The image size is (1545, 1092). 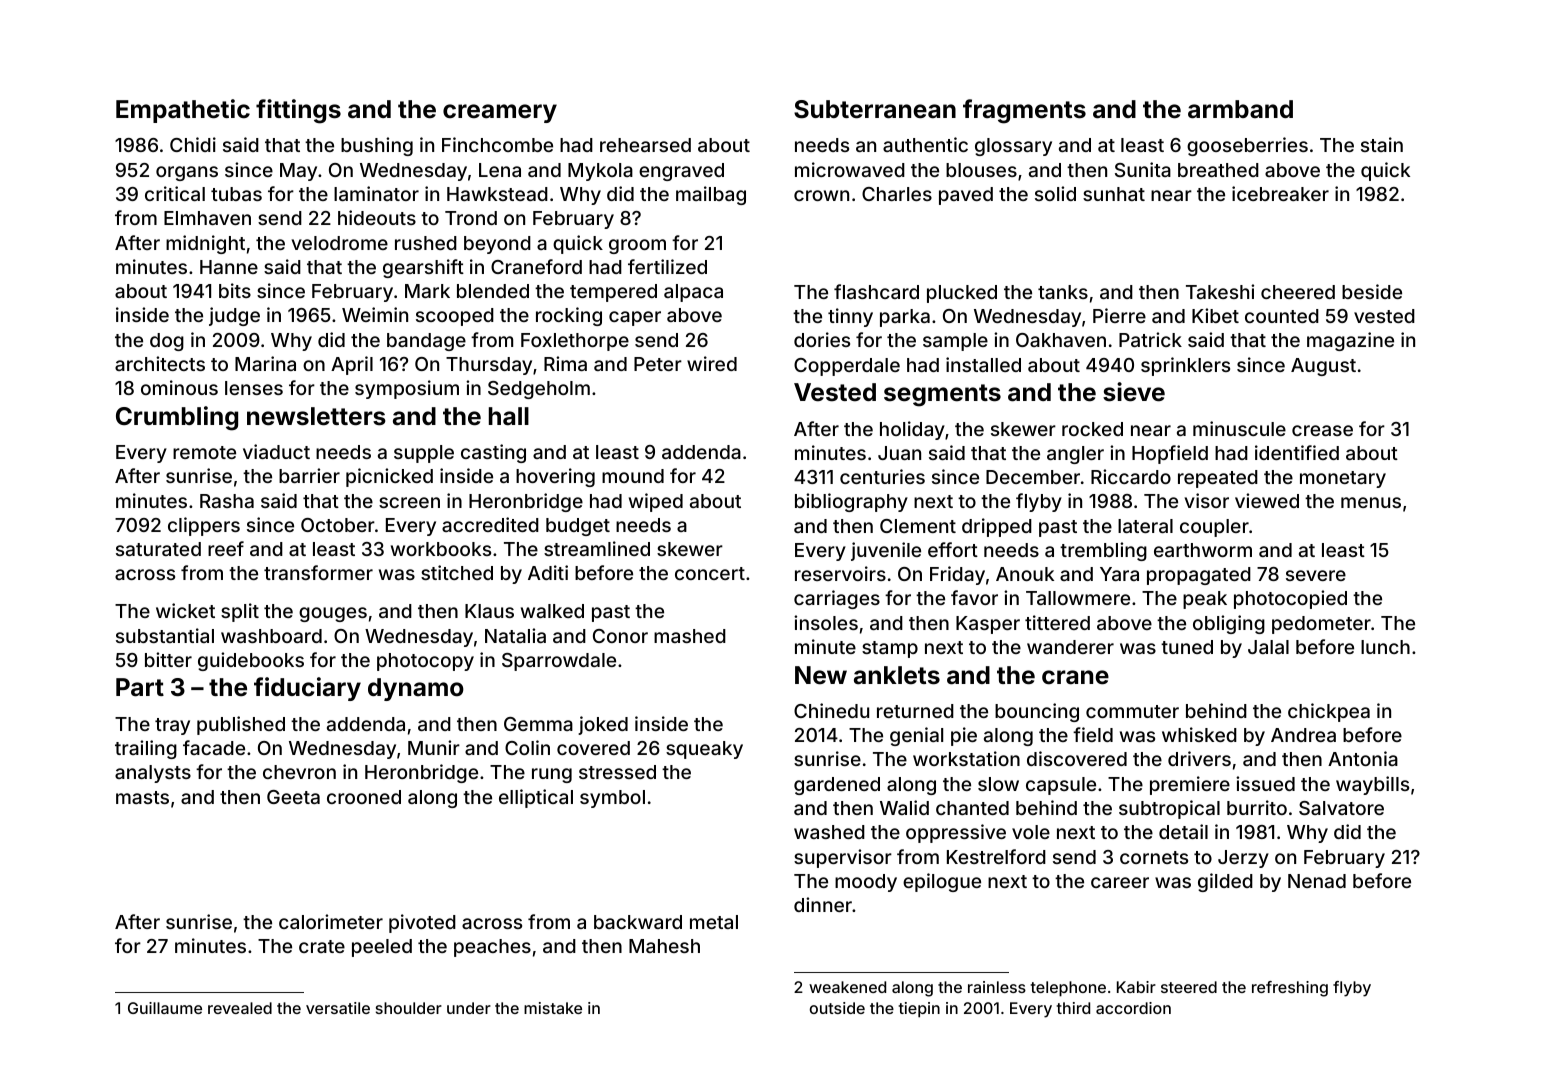 I want to click on elliptical, so click(x=536, y=798).
